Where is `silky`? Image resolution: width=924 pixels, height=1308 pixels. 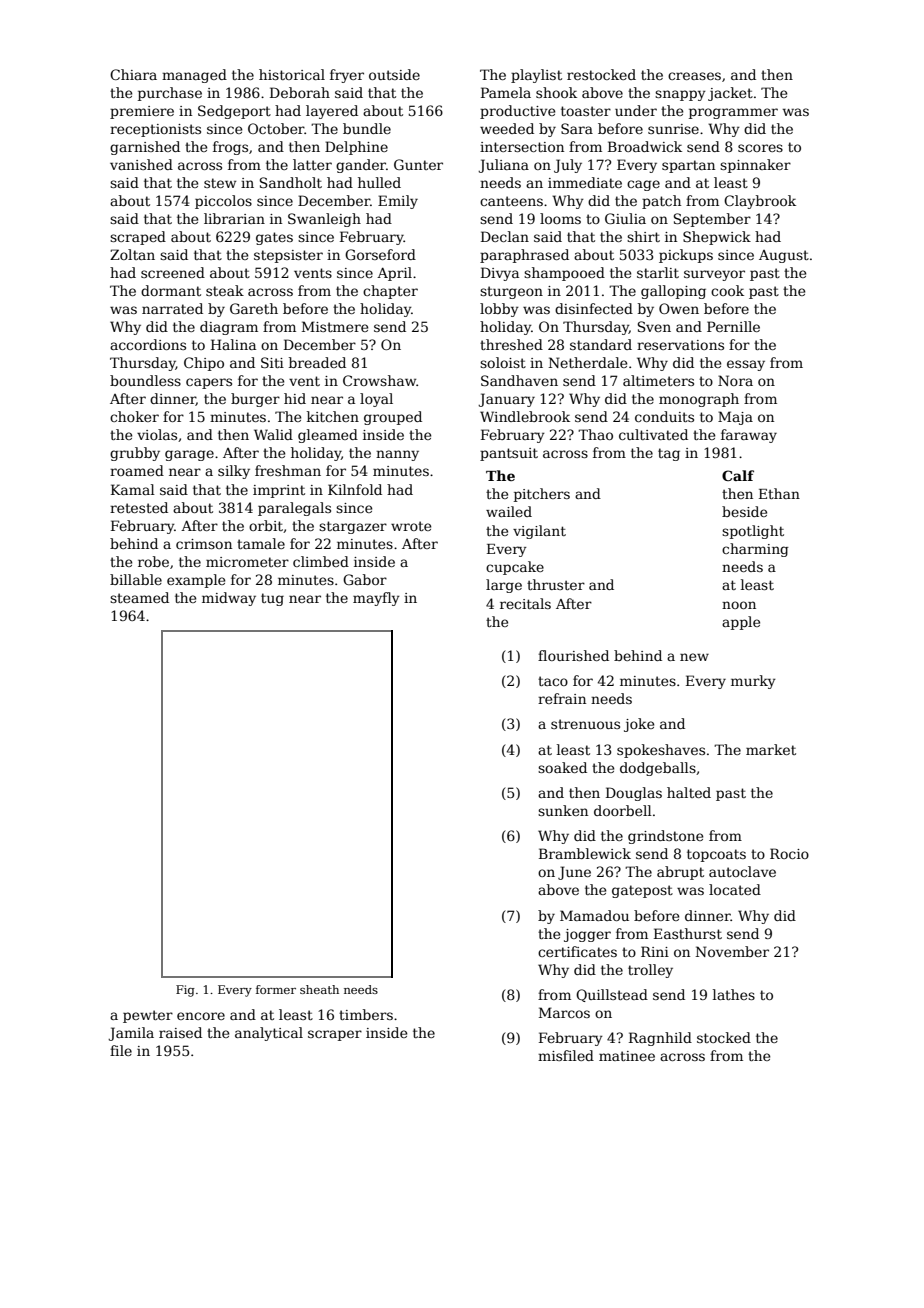 silky is located at coordinates (234, 472).
